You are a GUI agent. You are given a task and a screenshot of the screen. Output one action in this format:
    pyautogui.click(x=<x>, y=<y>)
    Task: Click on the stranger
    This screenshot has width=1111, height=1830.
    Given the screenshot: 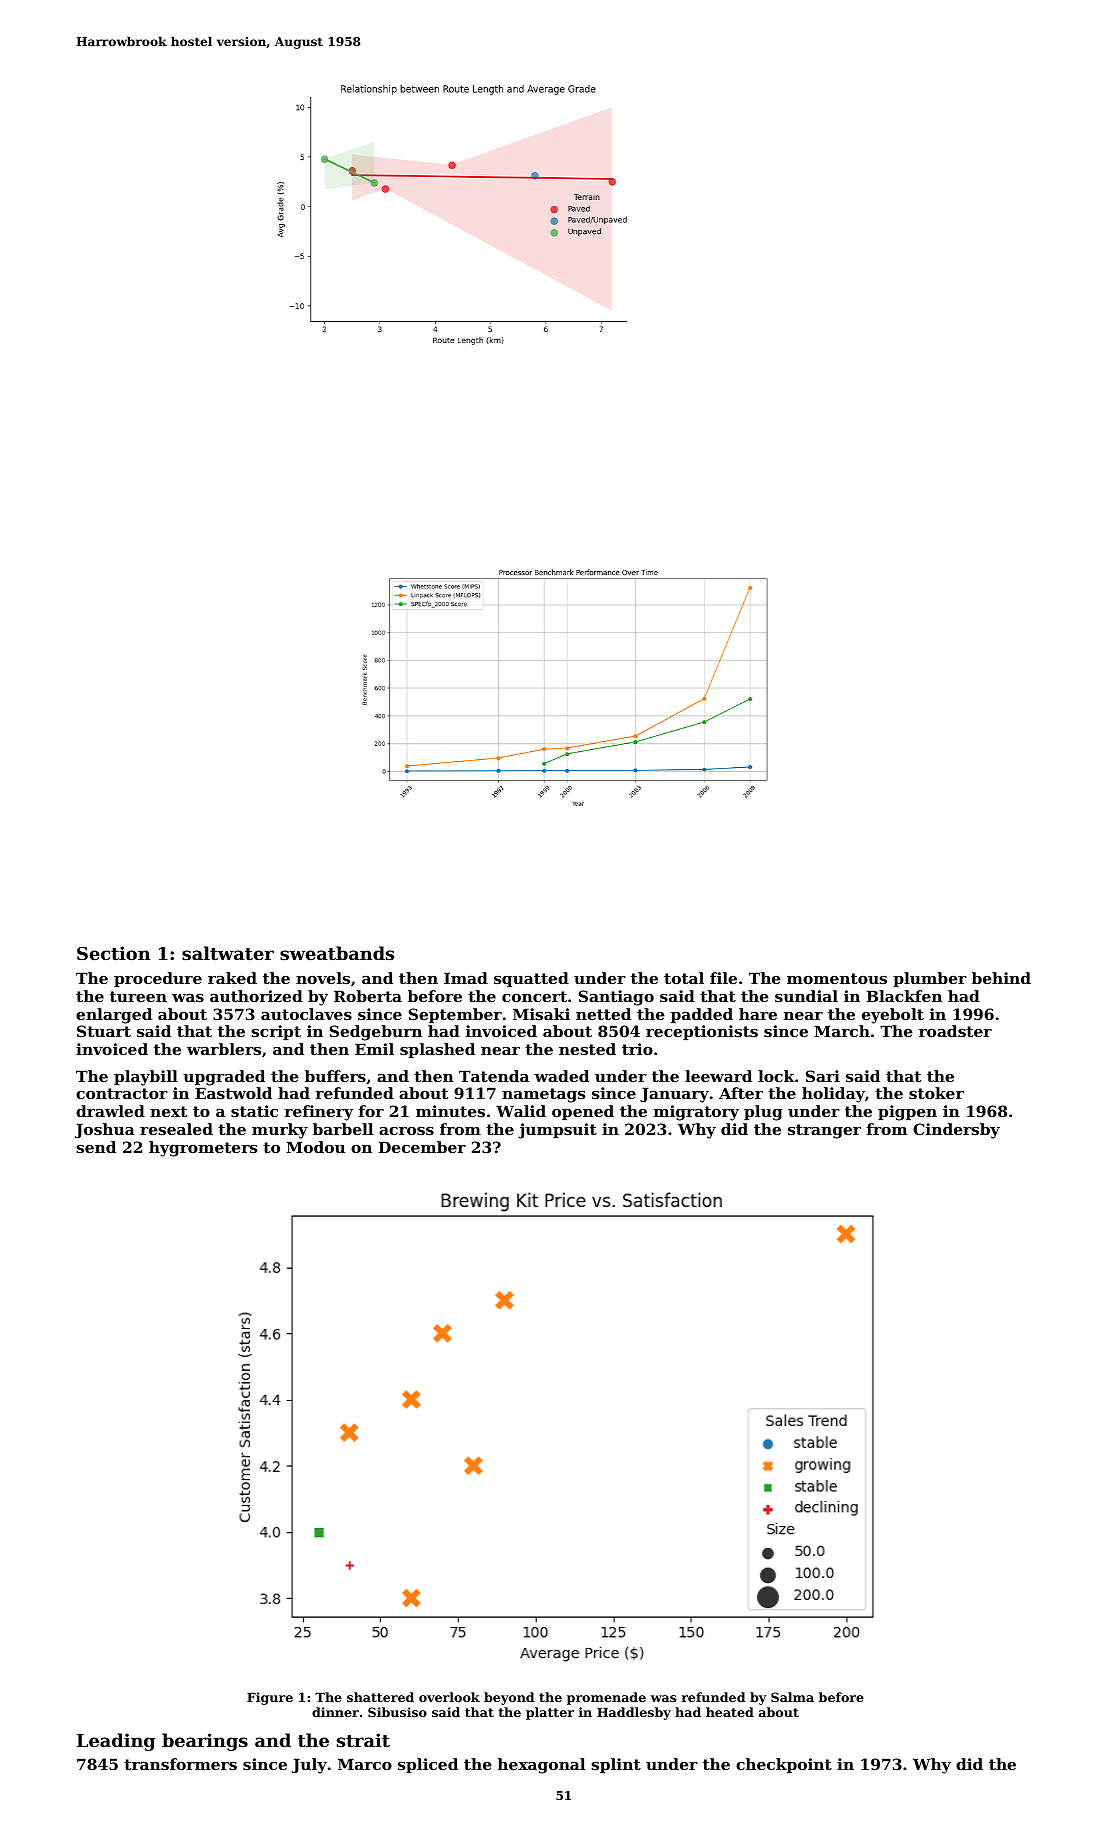 What is the action you would take?
    pyautogui.click(x=824, y=1131)
